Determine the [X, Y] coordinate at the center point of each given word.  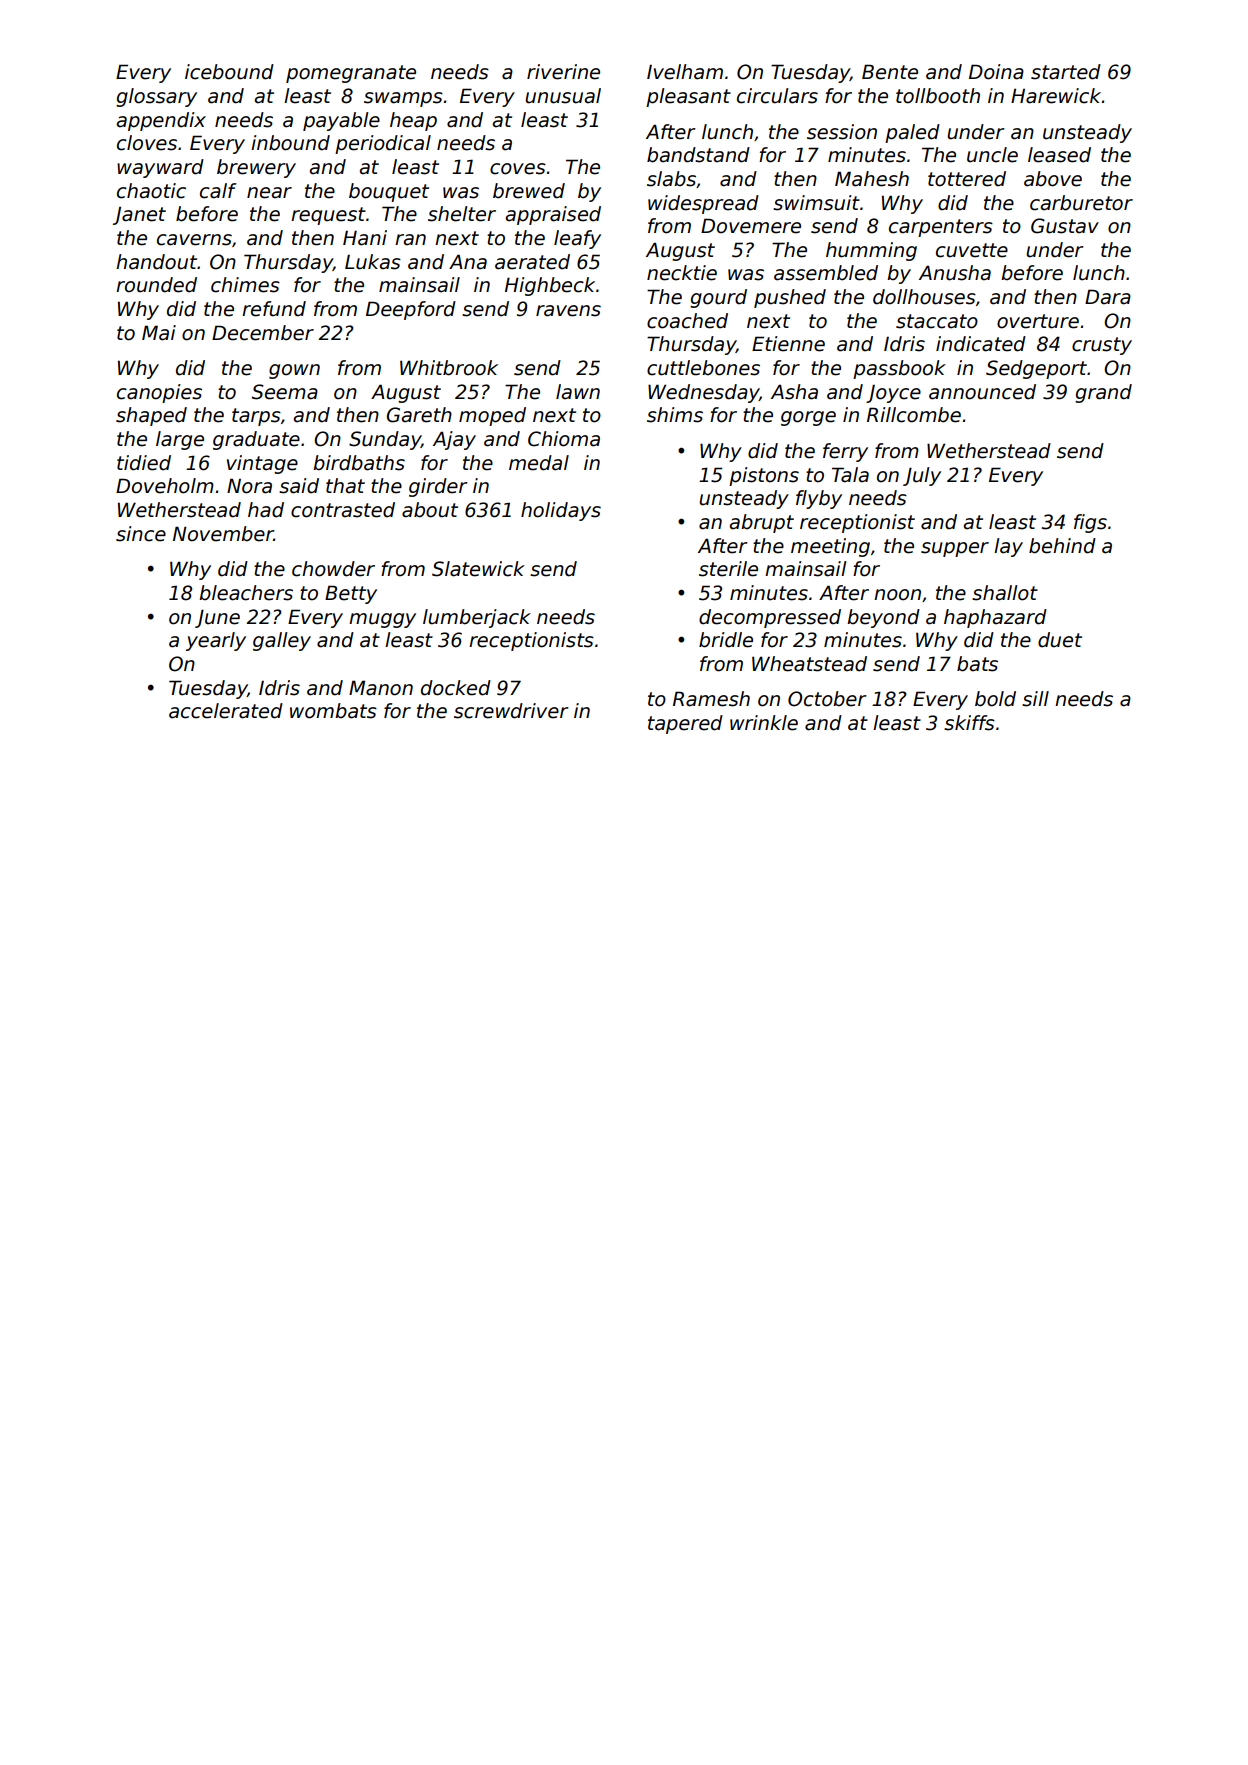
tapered [685, 724]
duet [1060, 640]
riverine [563, 72]
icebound [229, 72]
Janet [139, 216]
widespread [703, 204]
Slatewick [478, 569]
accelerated [226, 711]
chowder [333, 569]
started [1066, 72]
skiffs [969, 723]
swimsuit [816, 203]
